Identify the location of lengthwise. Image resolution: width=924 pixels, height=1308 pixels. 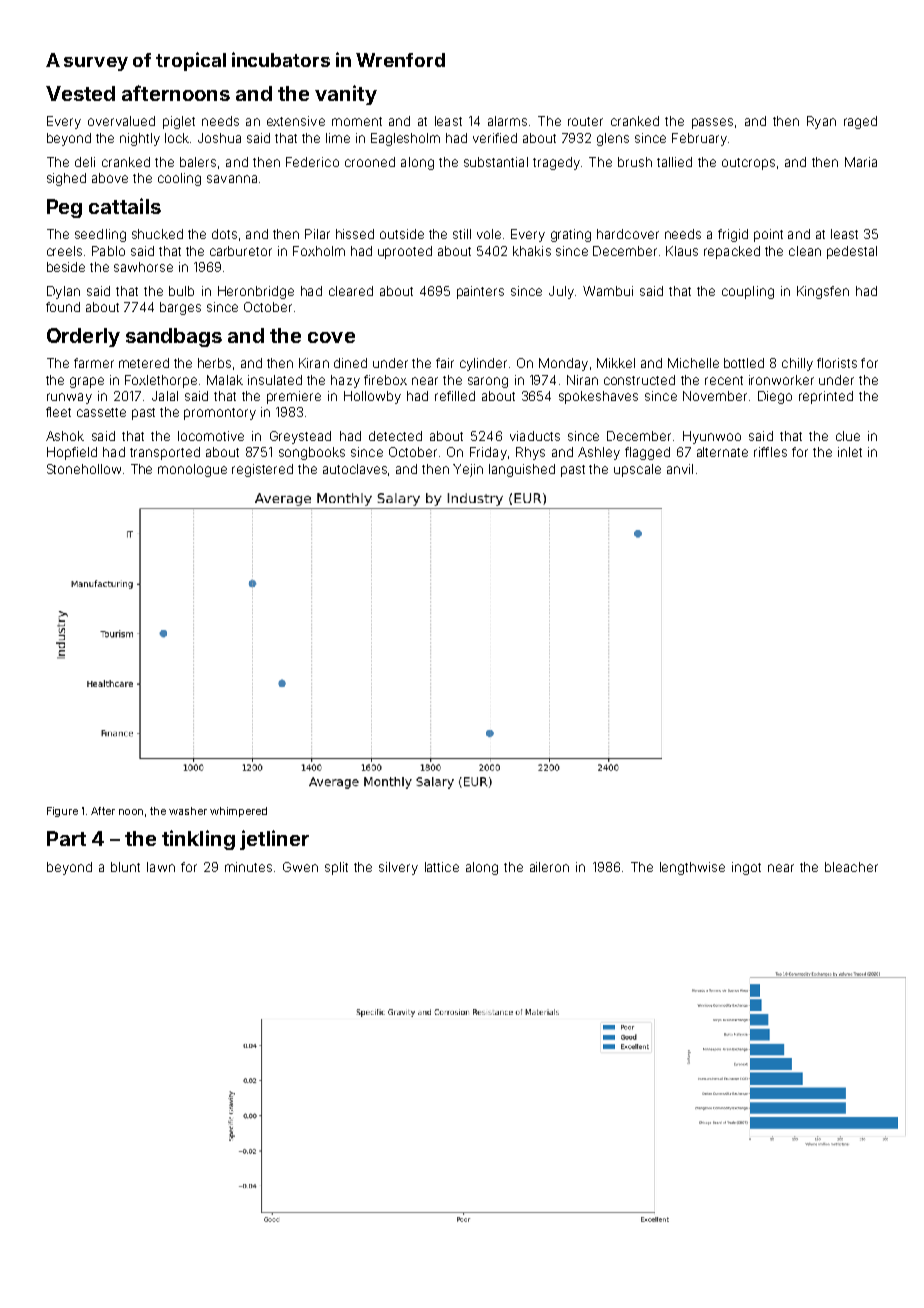
(692, 868).
